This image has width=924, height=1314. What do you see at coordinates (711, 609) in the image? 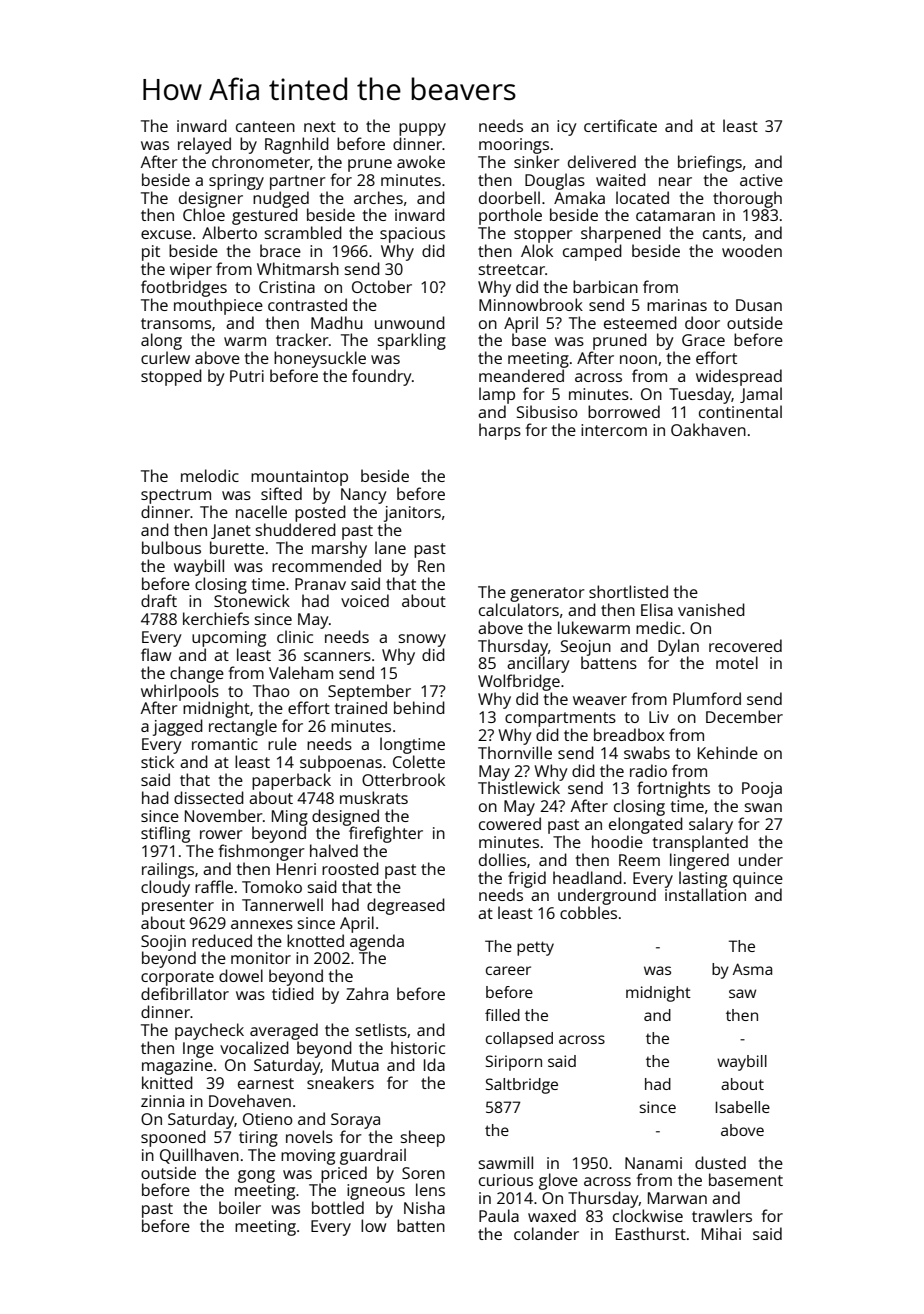
I see `vanished` at bounding box center [711, 609].
